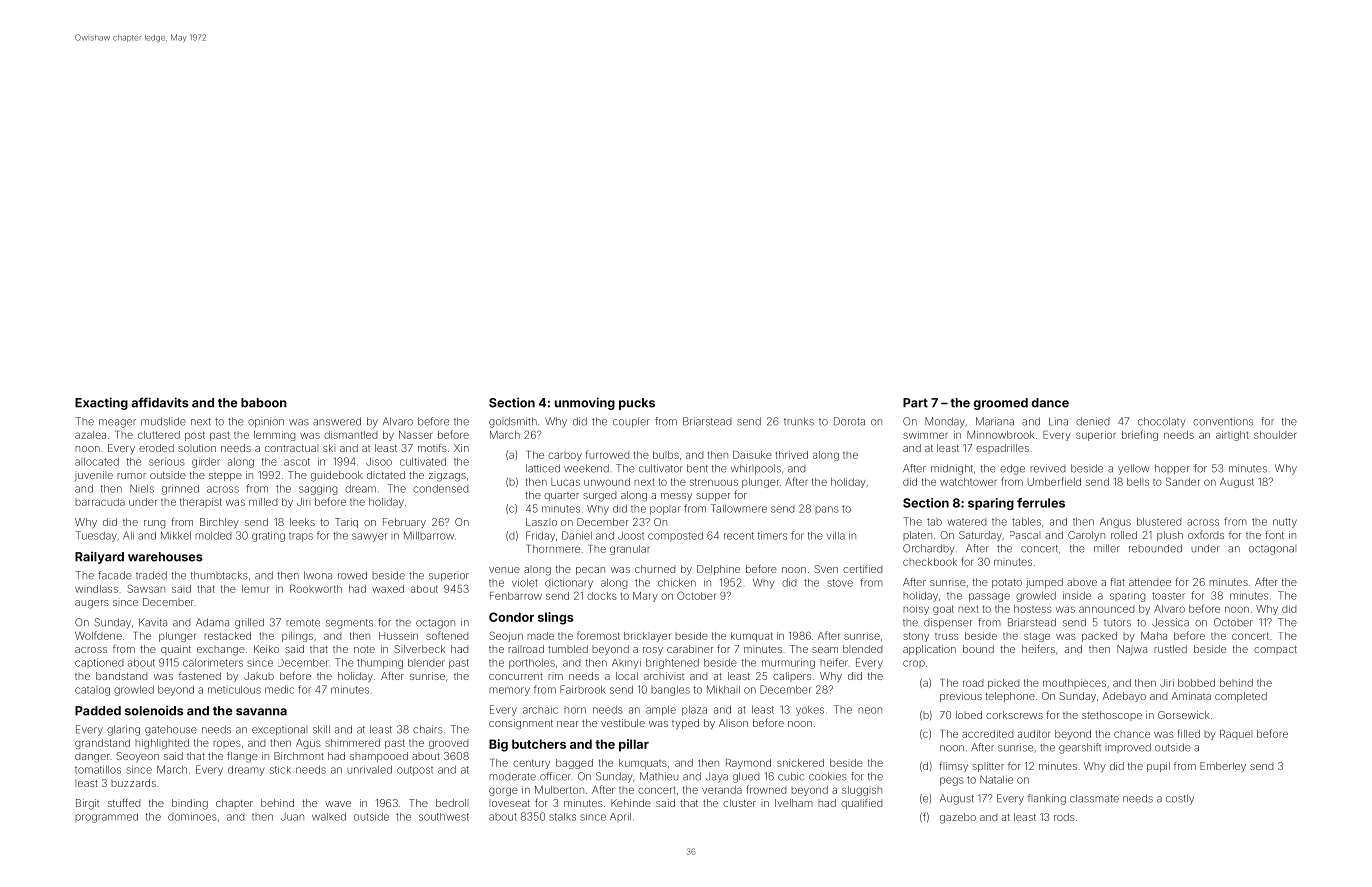 The height and width of the page is (887, 1372). What do you see at coordinates (264, 403) in the page?
I see `baboon` at bounding box center [264, 403].
